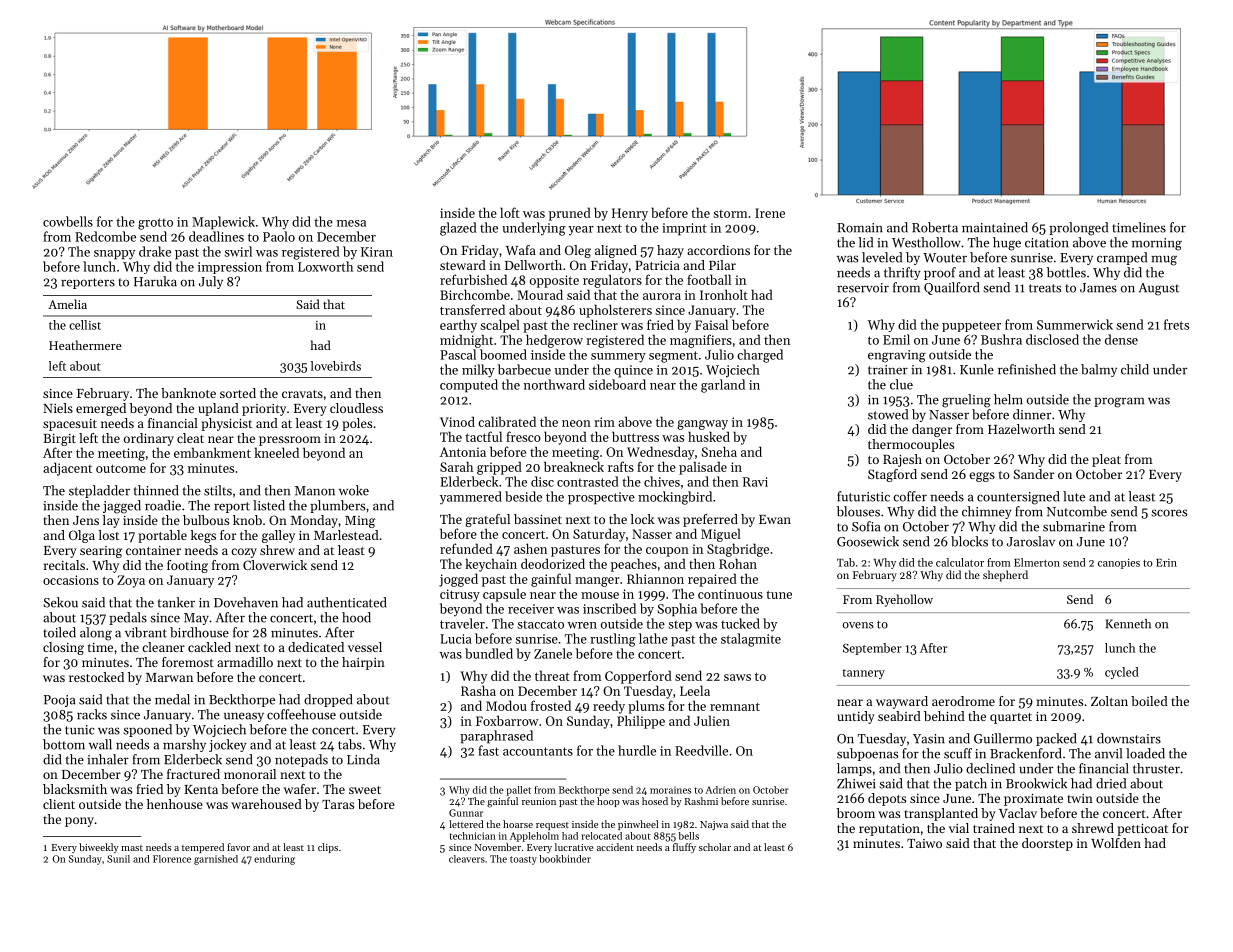 The image size is (1233, 952). I want to click on dedicated, so click(316, 647).
